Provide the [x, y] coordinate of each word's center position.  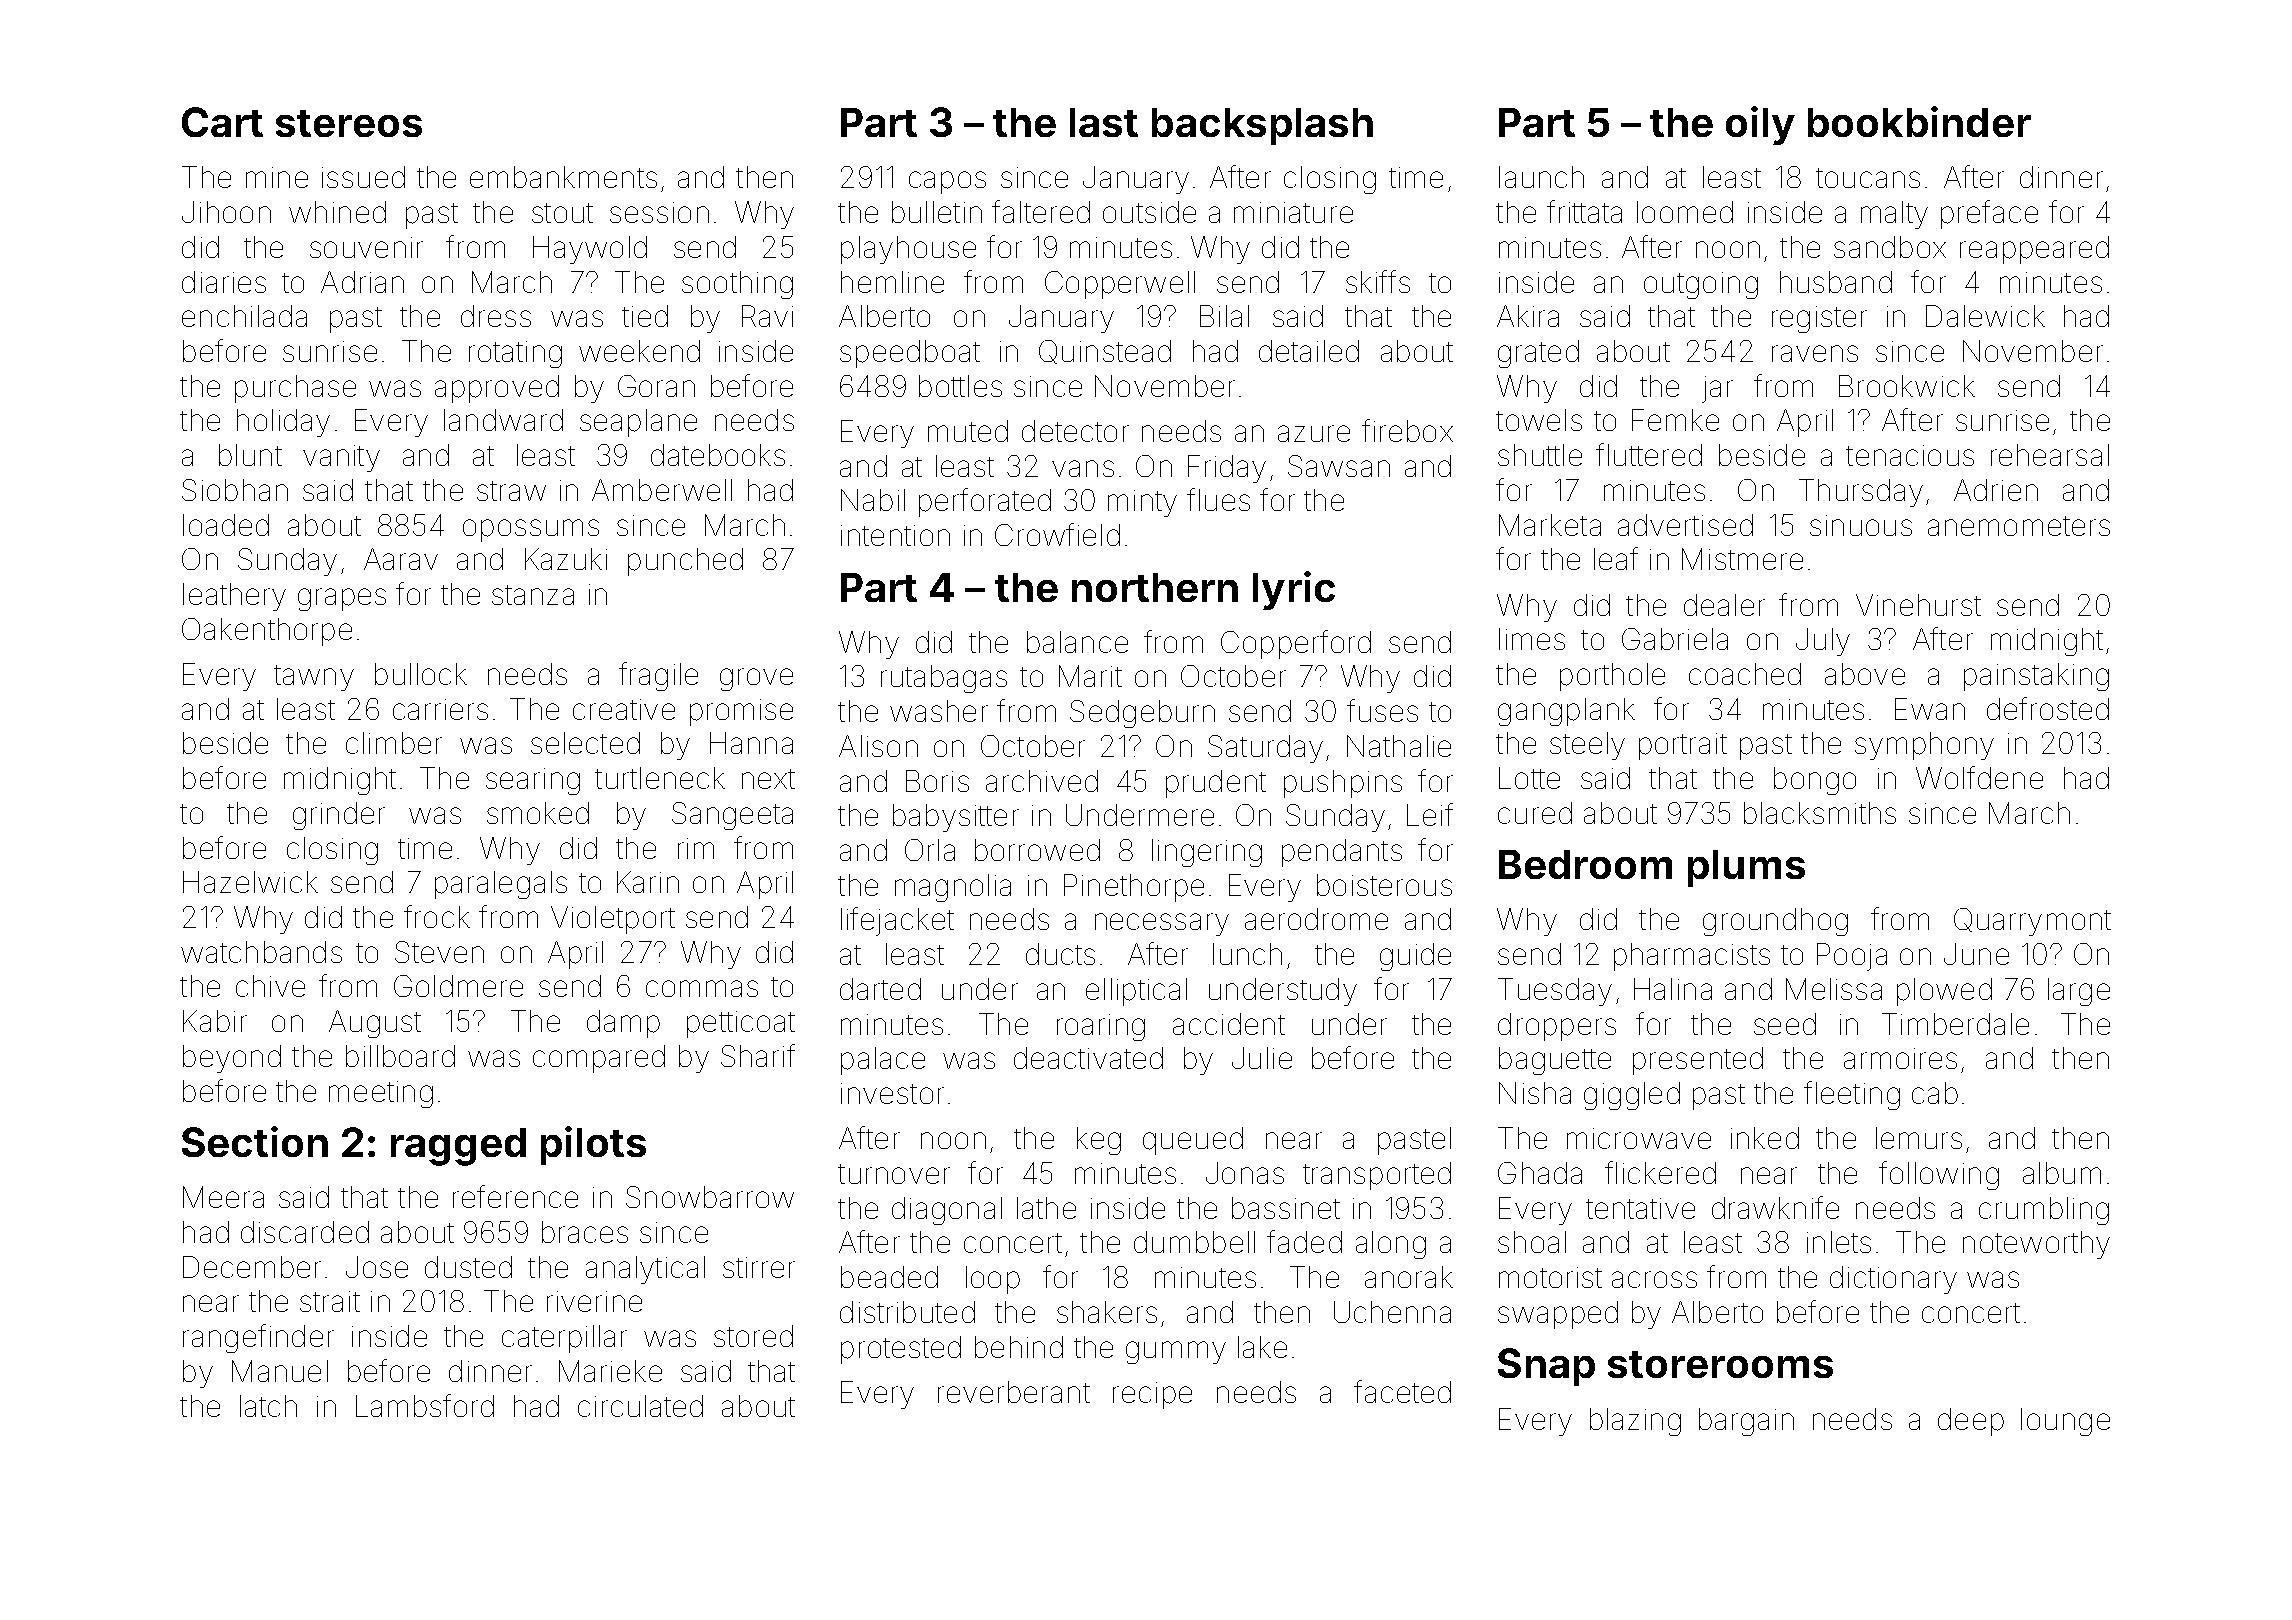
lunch [1247, 954]
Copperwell [1120, 285]
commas [702, 988]
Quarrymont [2032, 922]
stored [753, 1336]
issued [363, 177]
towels [1539, 420]
